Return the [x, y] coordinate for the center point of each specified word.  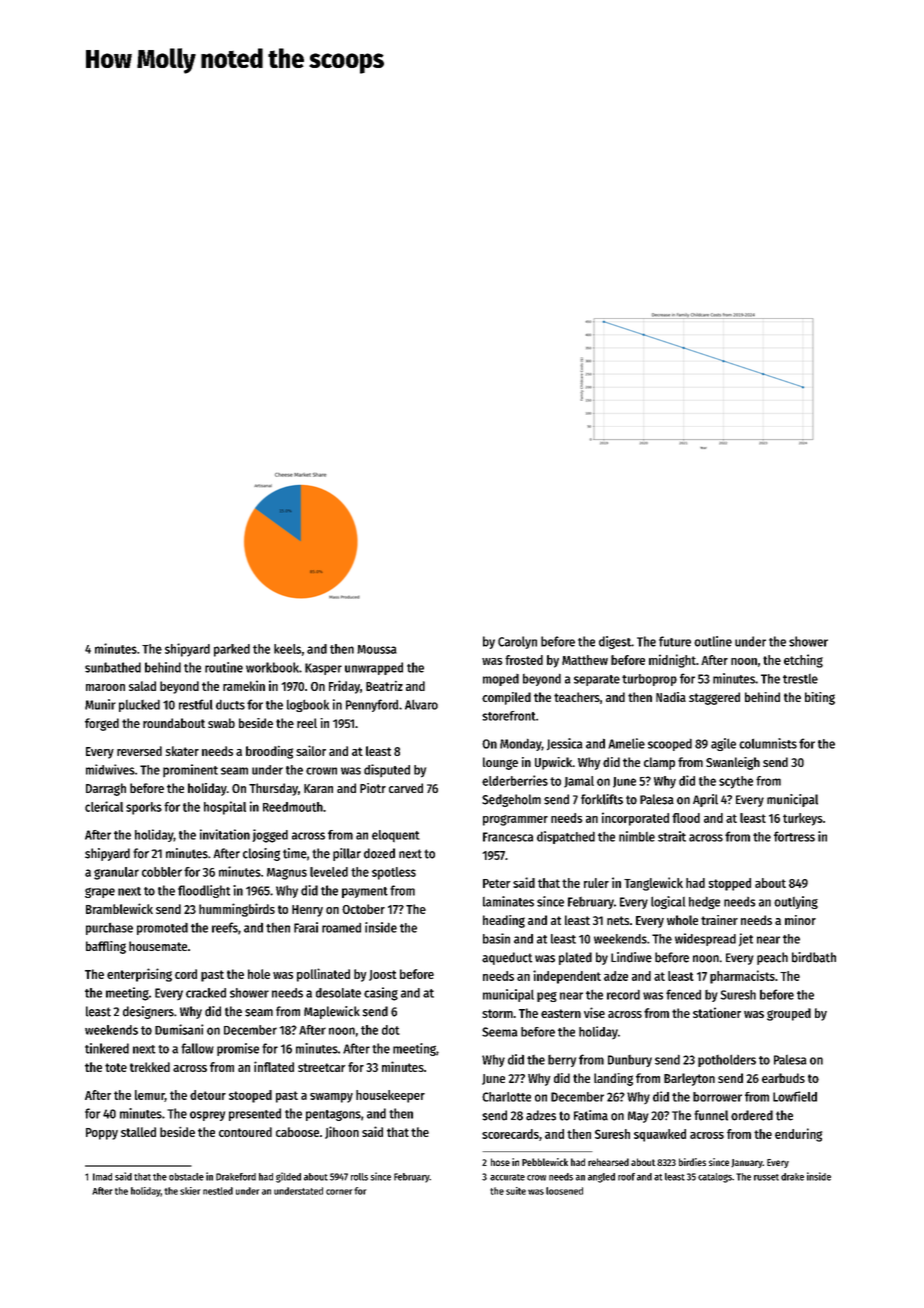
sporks [144, 808]
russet [766, 1177]
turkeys [803, 819]
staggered [714, 698]
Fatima [591, 1115]
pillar [347, 854]
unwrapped [374, 668]
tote [116, 1067]
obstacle [186, 1177]
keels [287, 649]
